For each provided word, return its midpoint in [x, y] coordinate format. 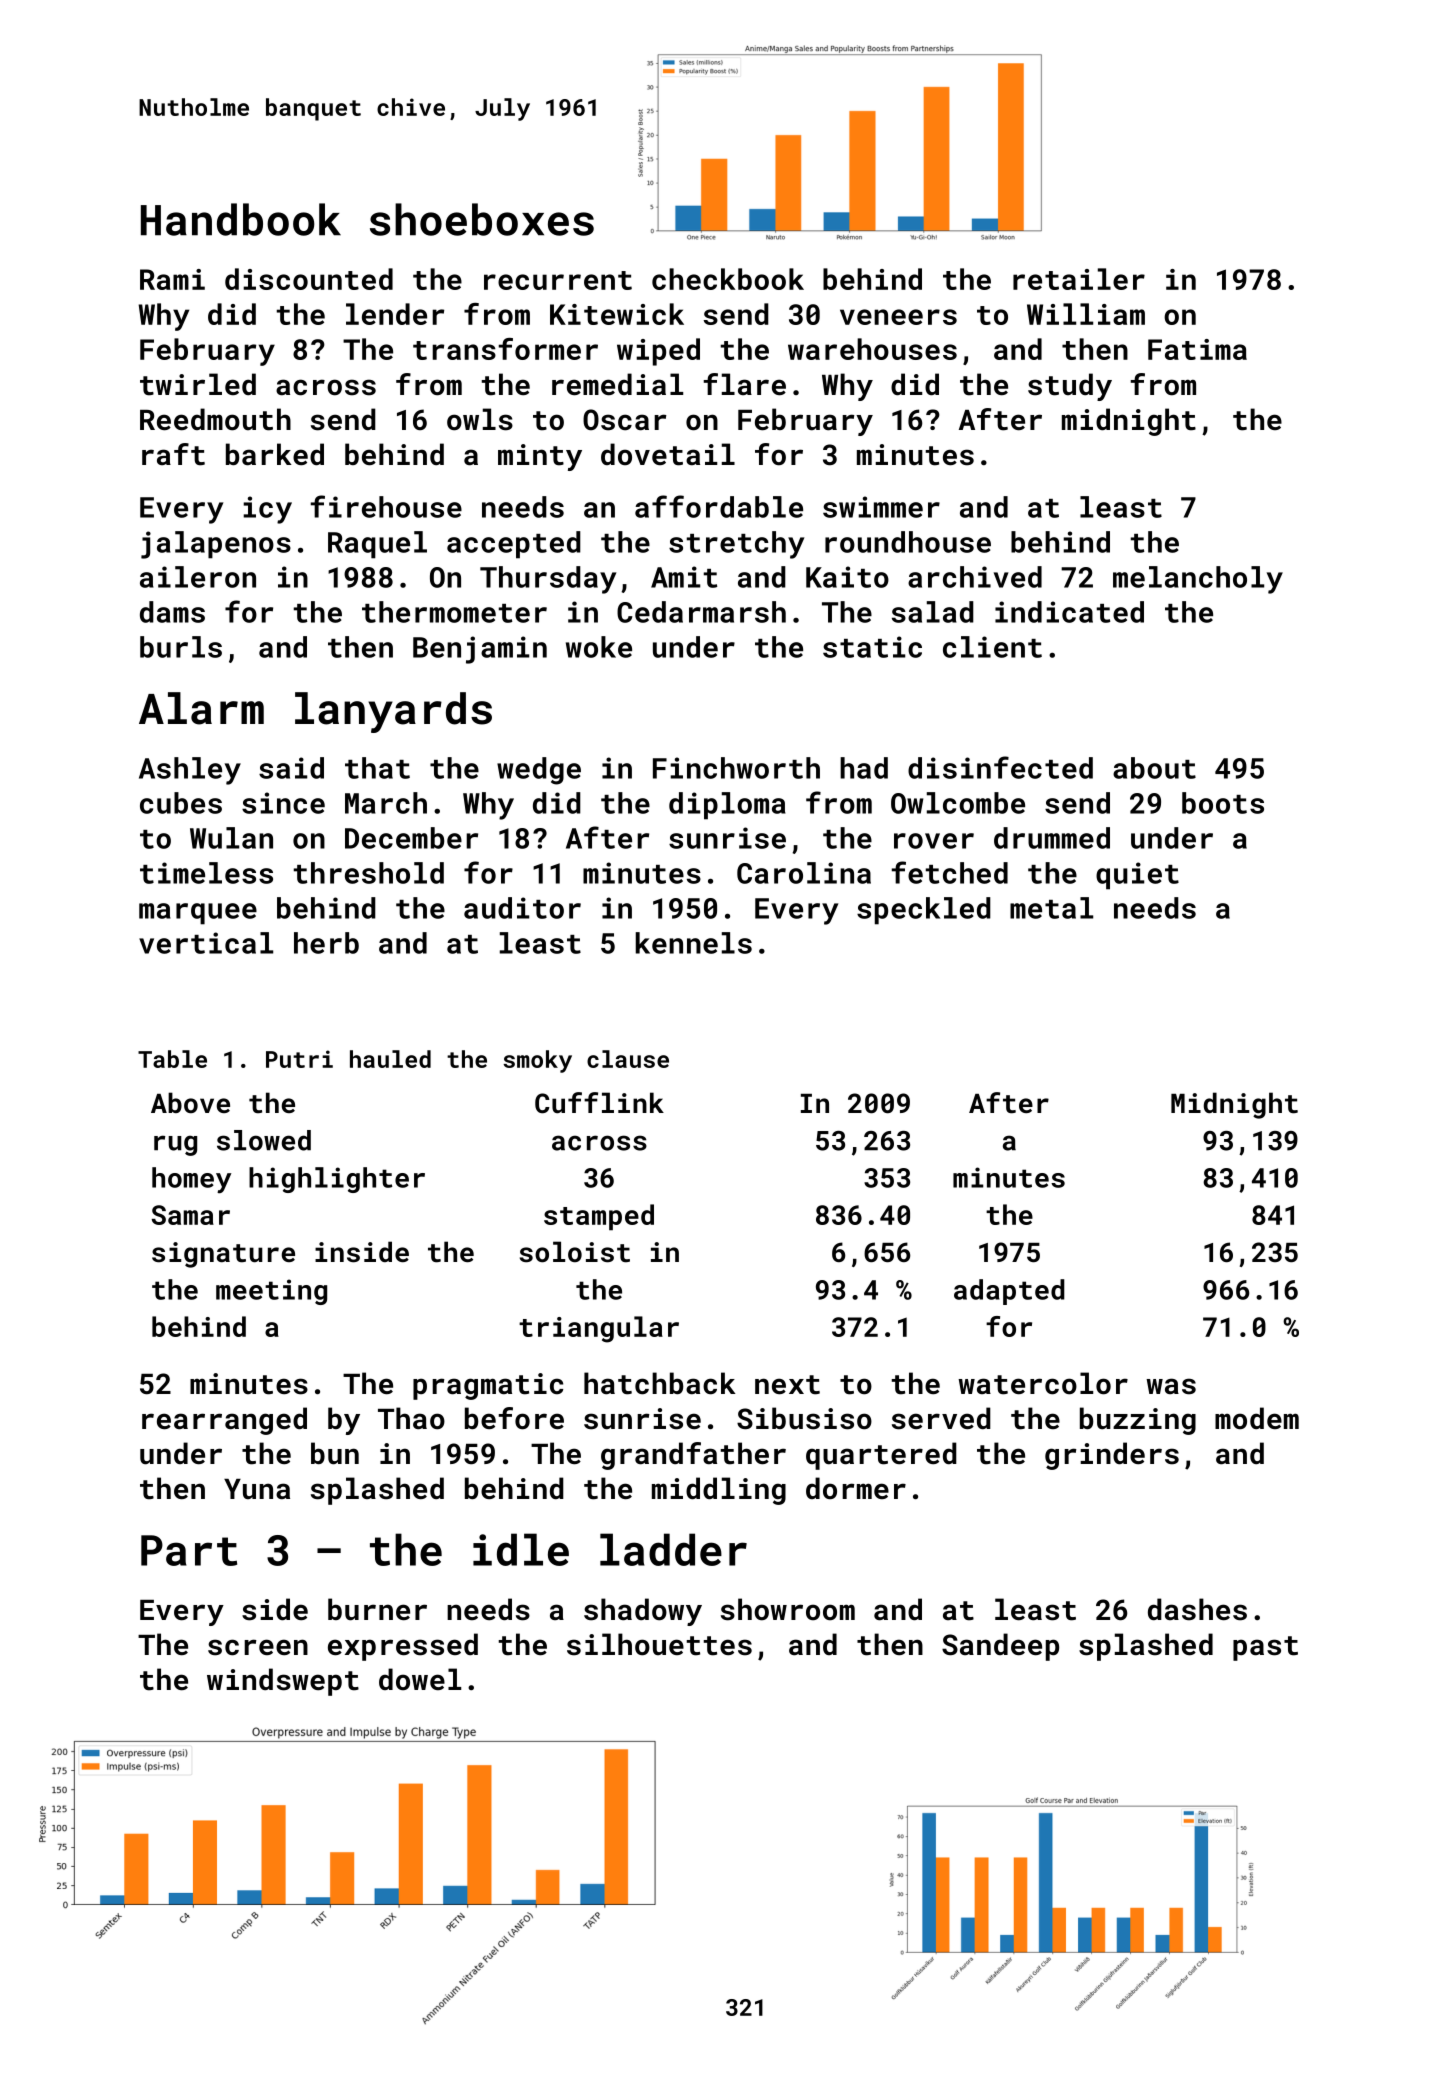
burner [377, 1609]
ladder [673, 1549]
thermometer [454, 612]
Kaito [847, 577]
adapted [1009, 1292]
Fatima [1197, 349]
